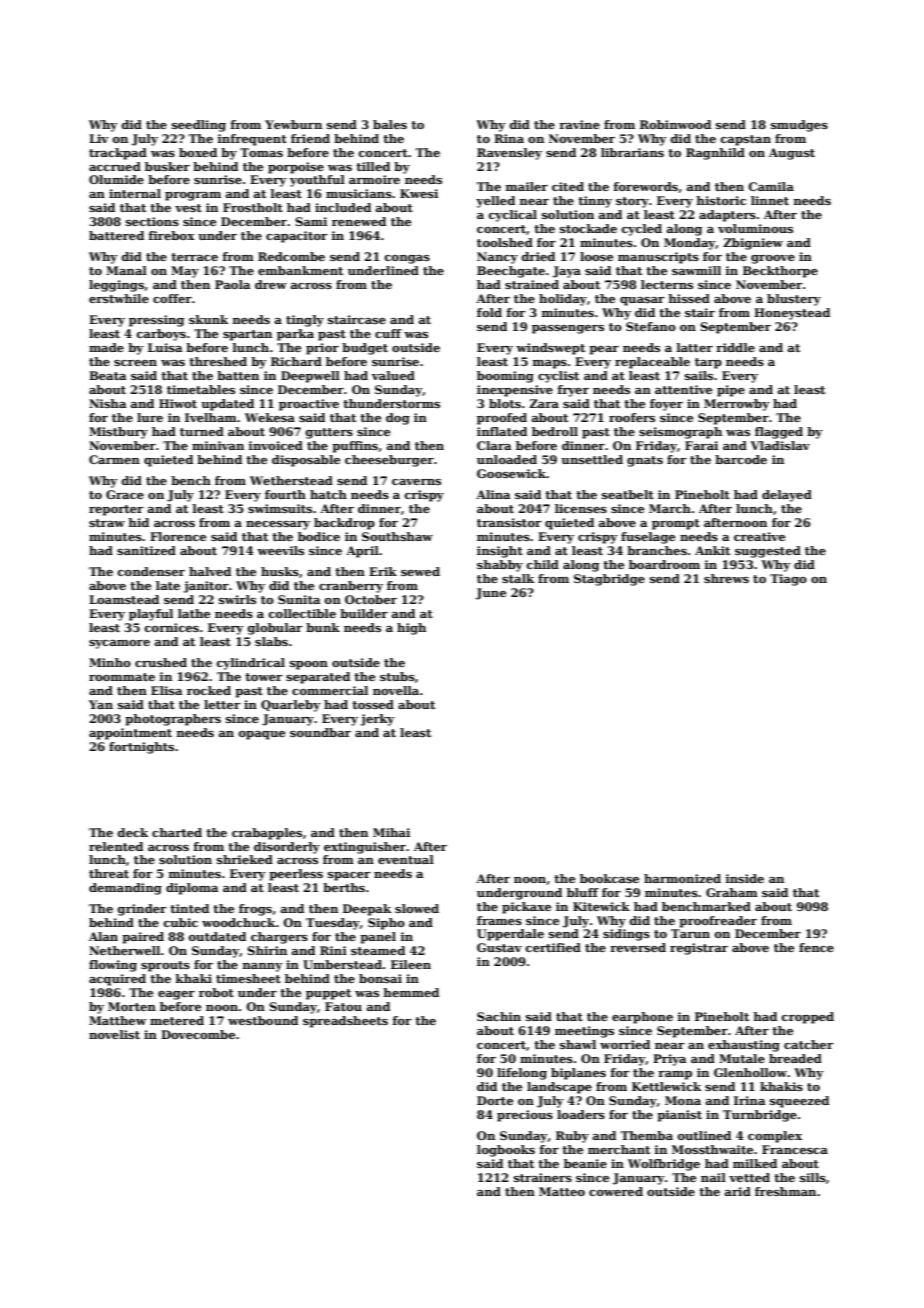 The image size is (924, 1308). I want to click on child, so click(543, 564).
